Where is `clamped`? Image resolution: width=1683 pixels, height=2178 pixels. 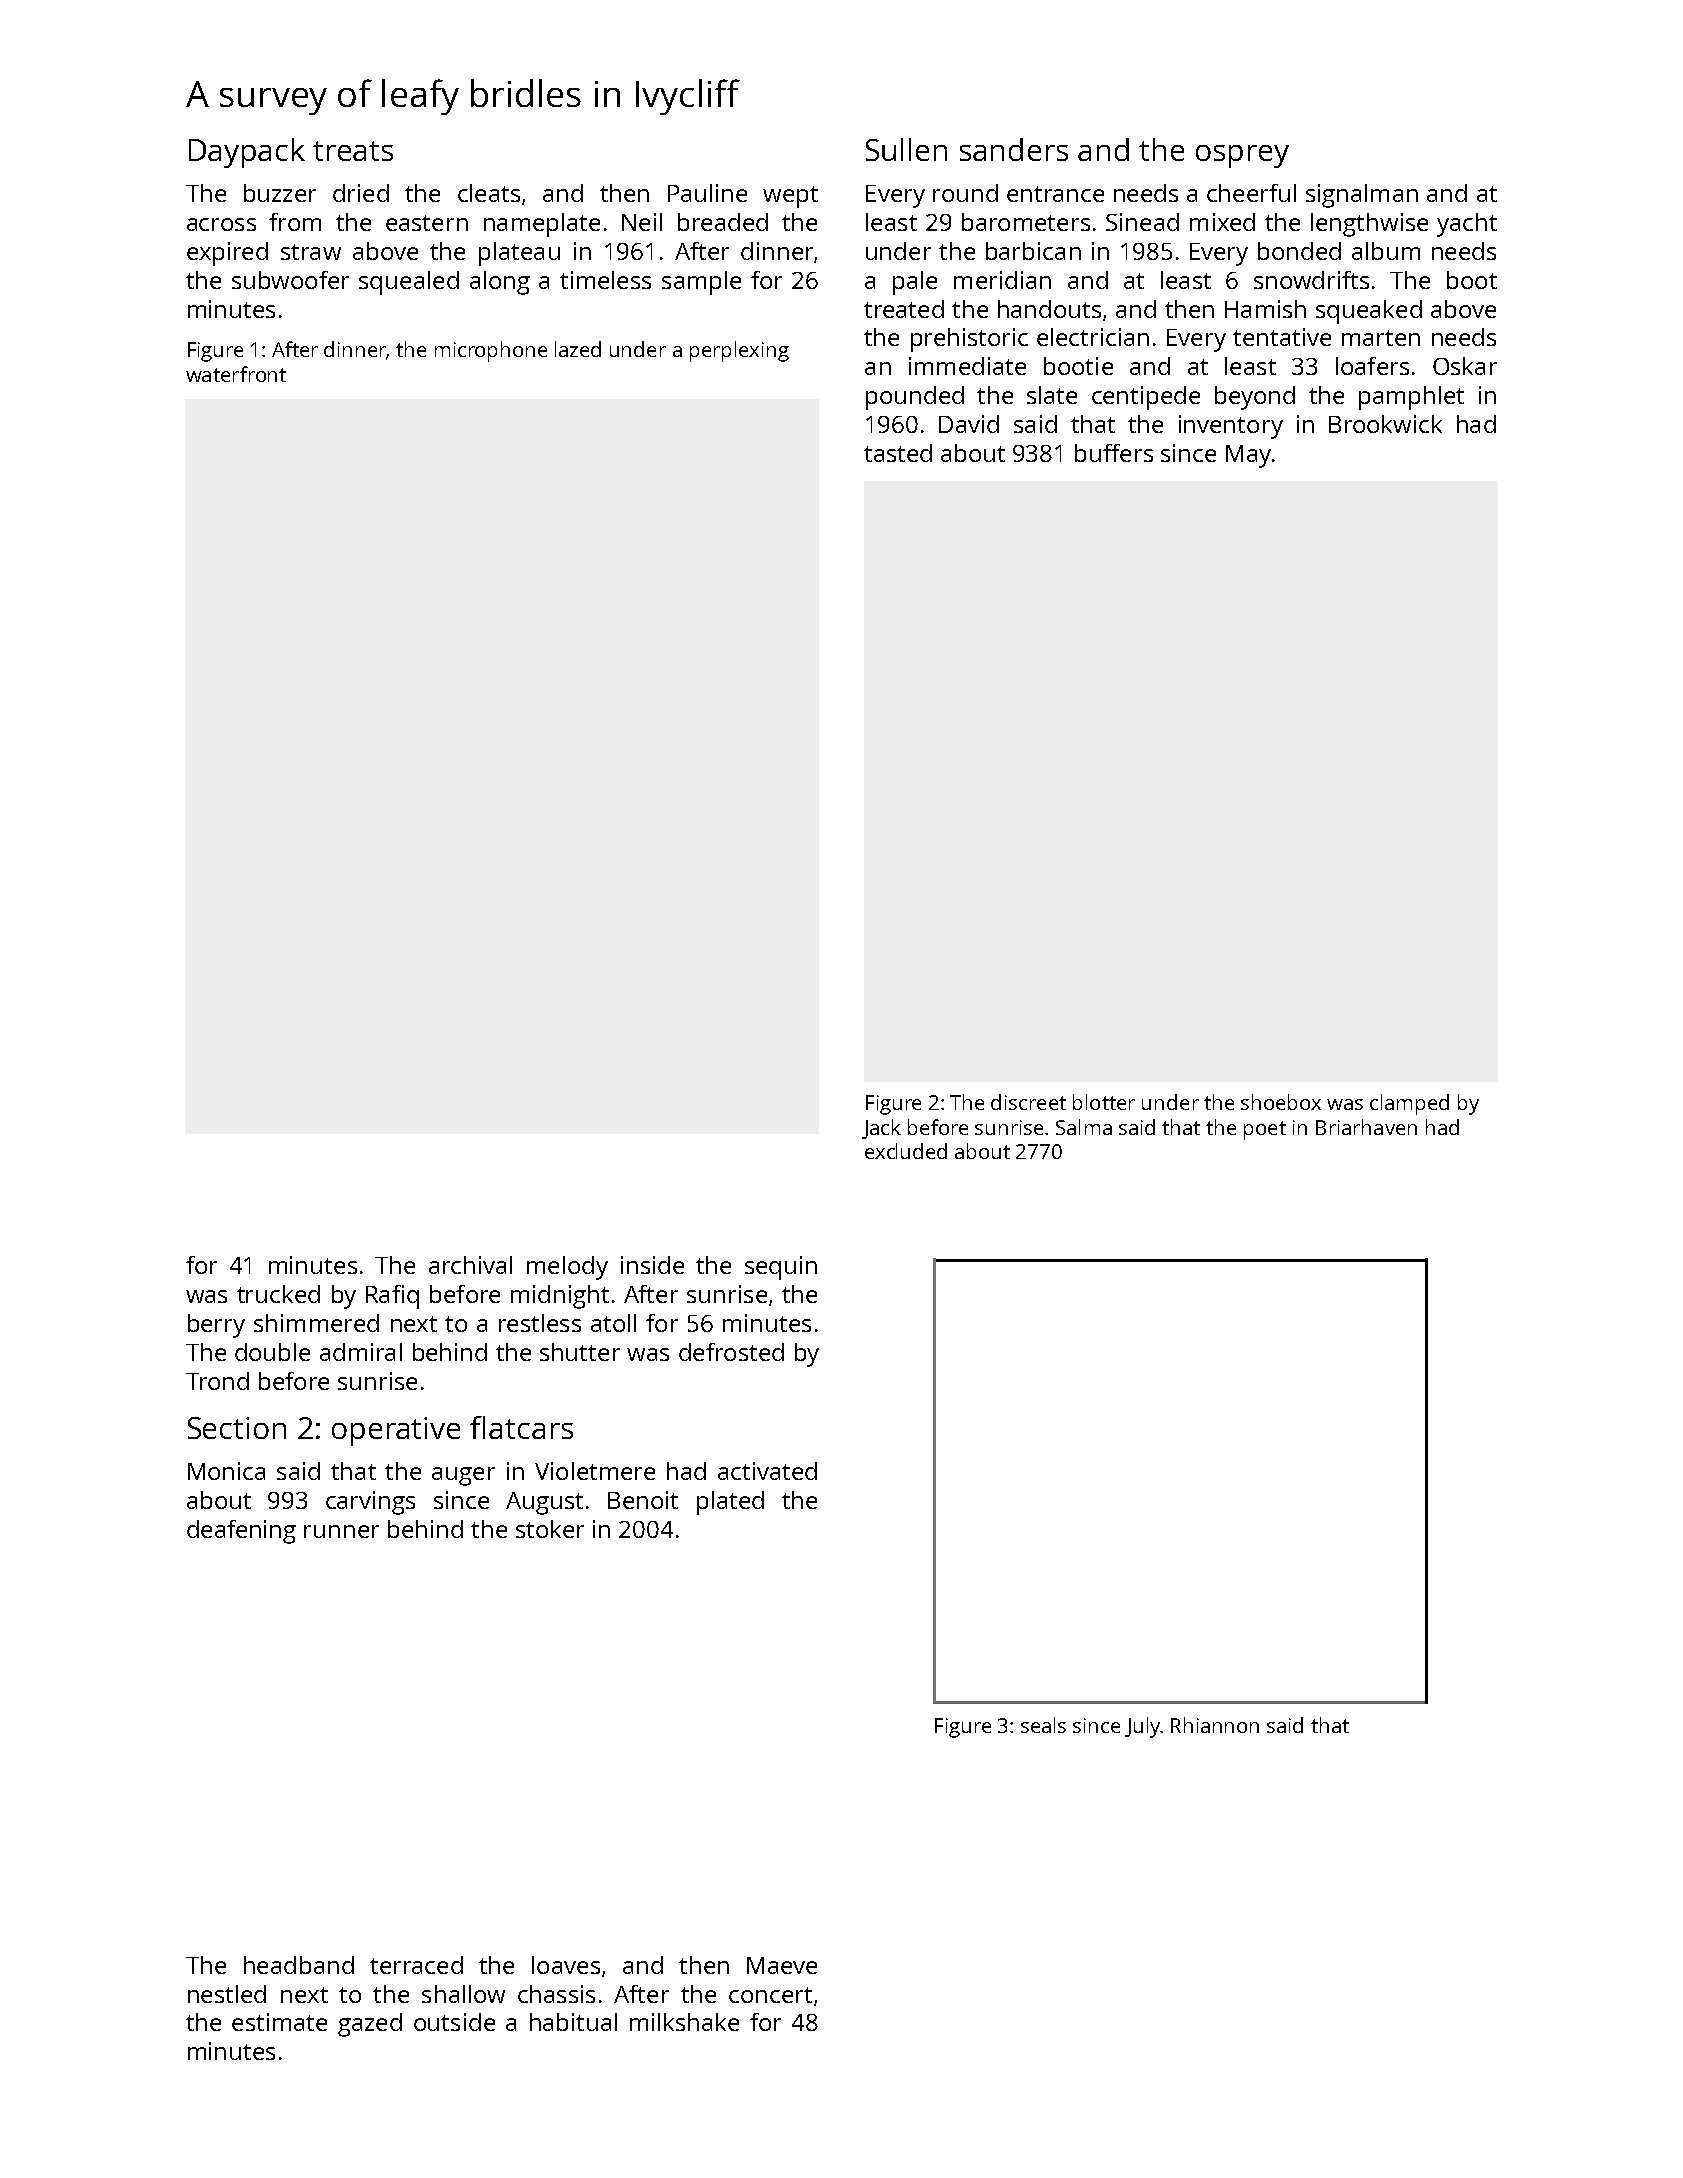
clamped is located at coordinates (1409, 1104).
